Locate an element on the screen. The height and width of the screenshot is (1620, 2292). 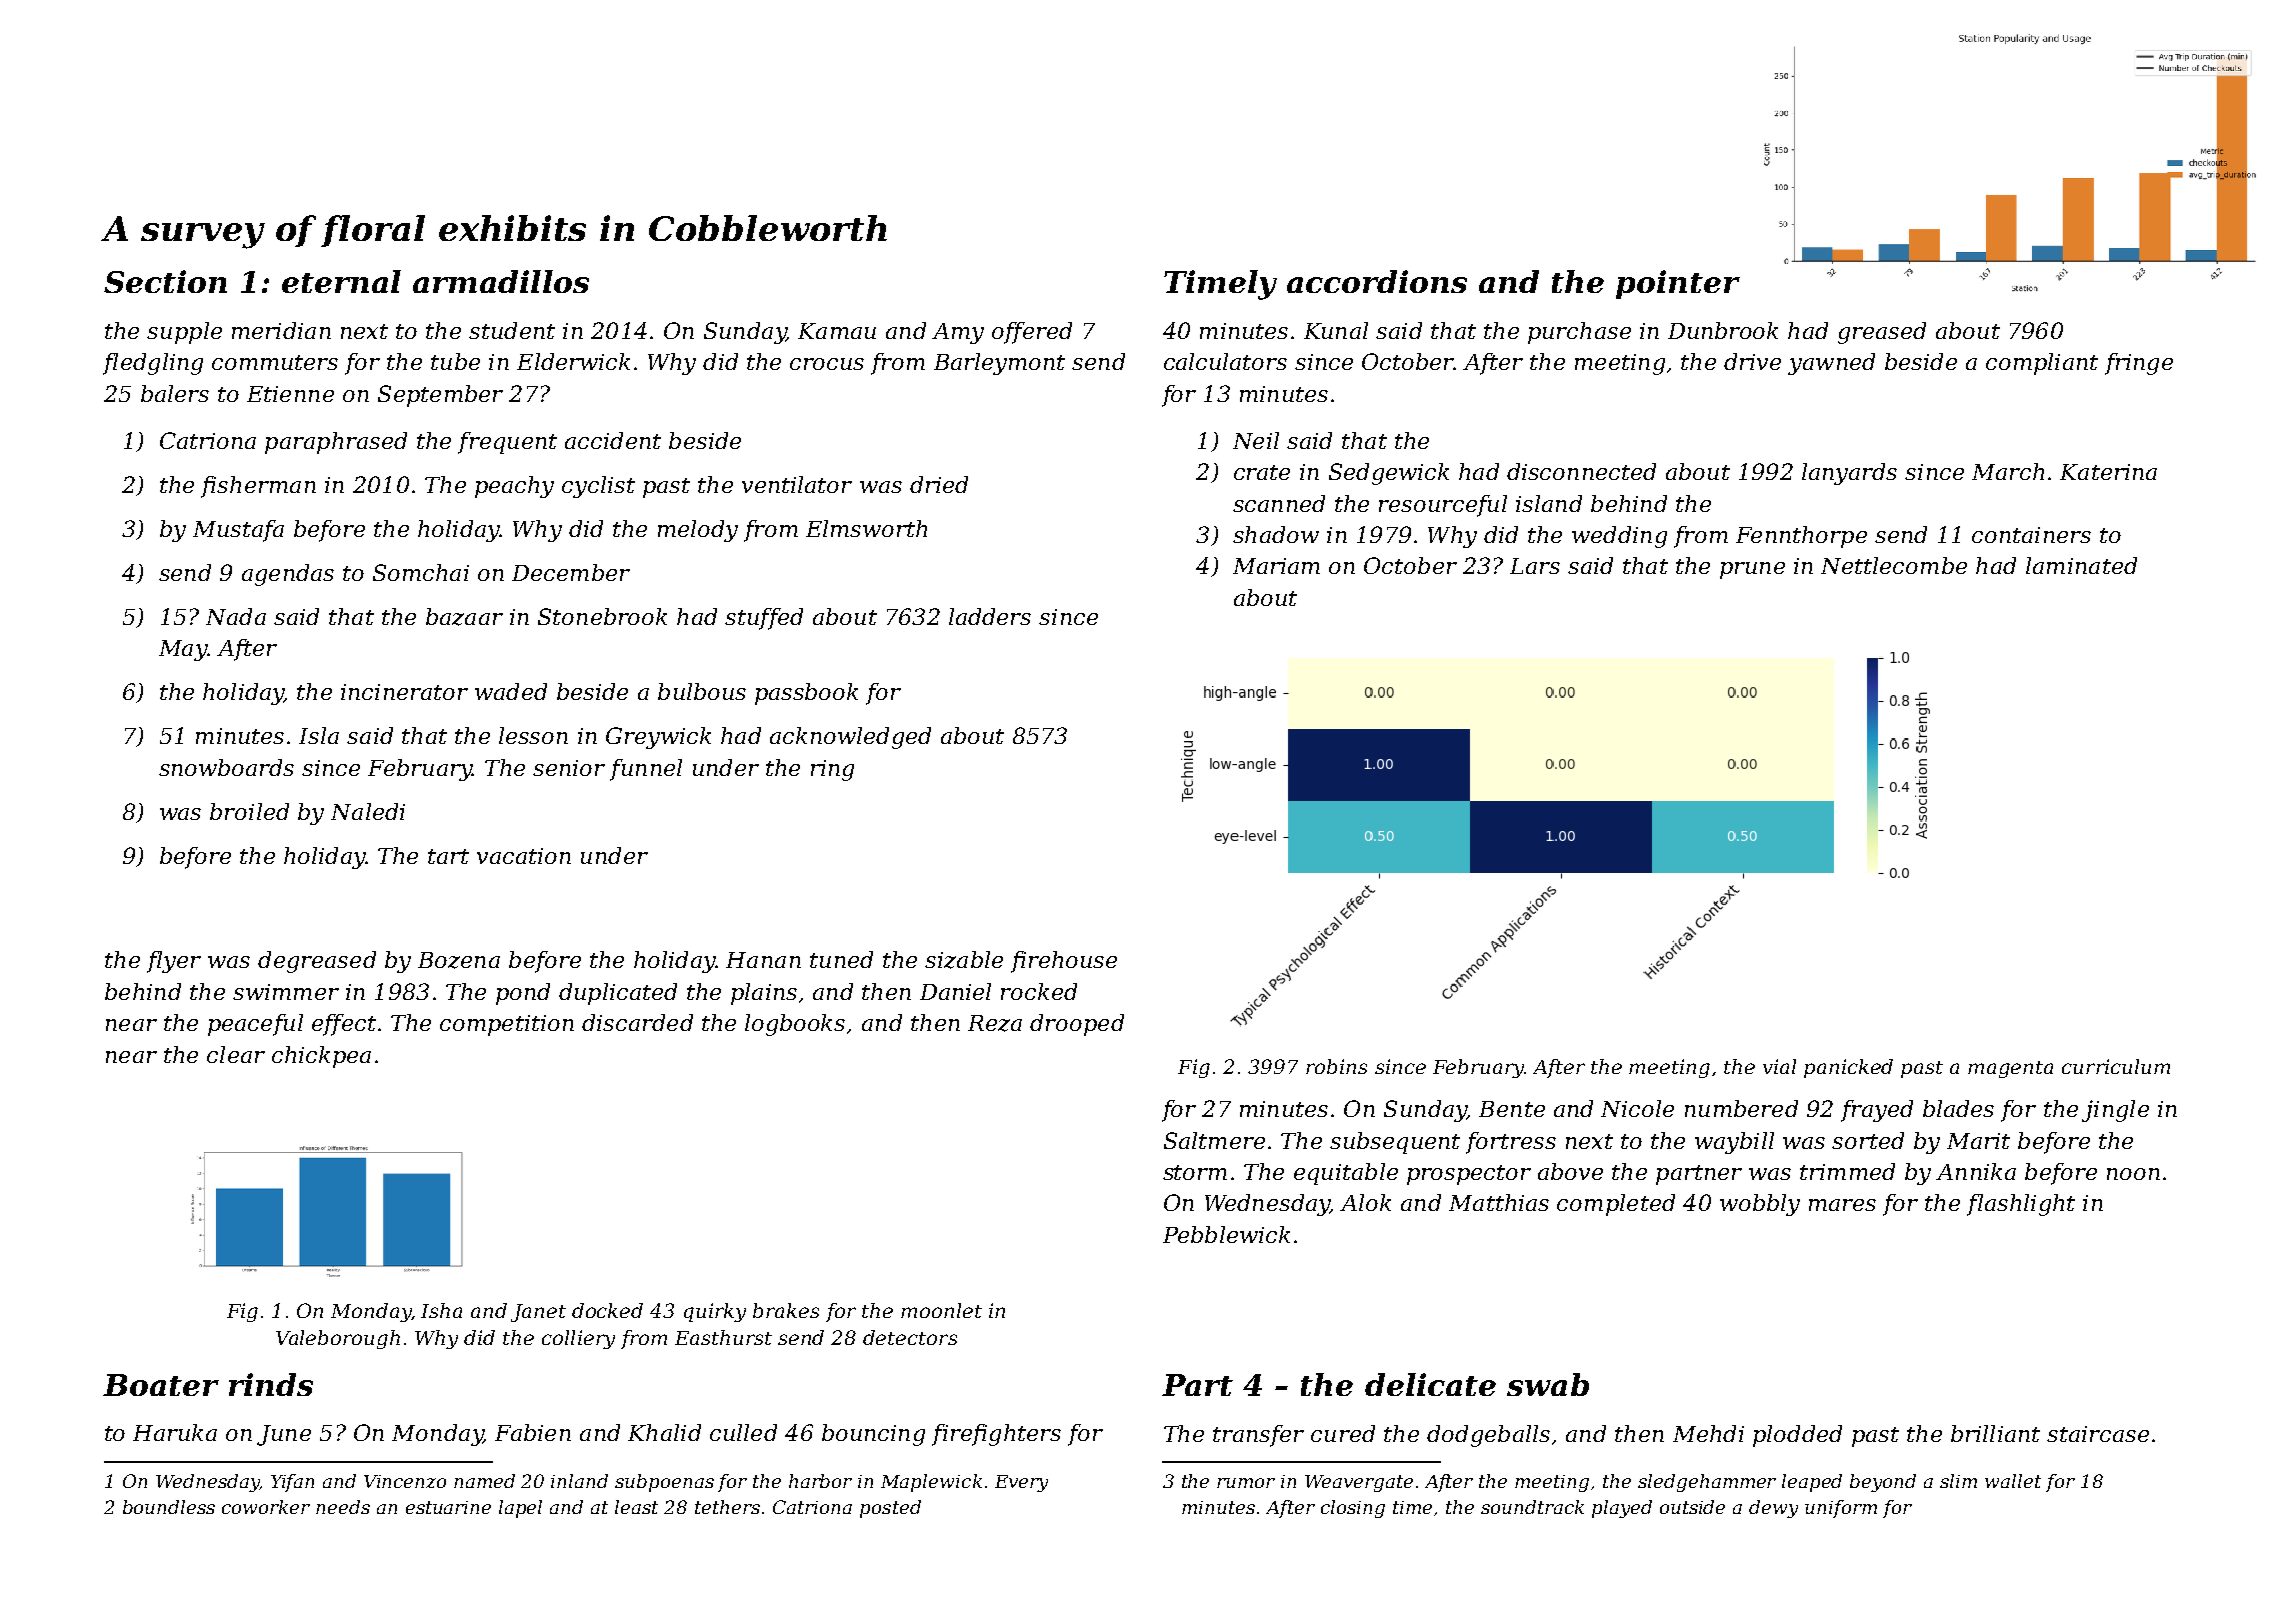
detectors is located at coordinates (910, 1337).
